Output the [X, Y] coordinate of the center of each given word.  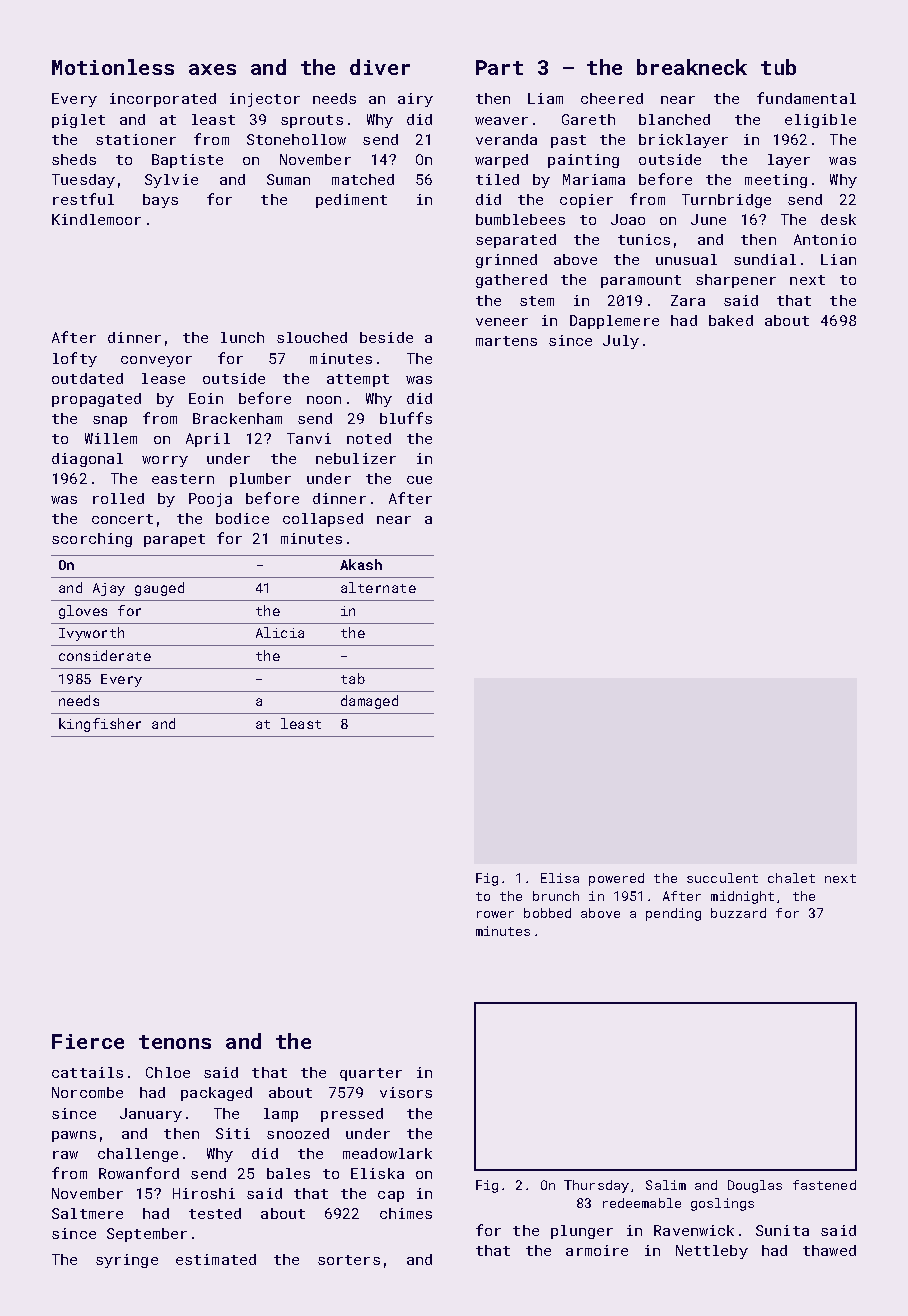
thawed [829, 1250]
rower [495, 914]
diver [380, 67]
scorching [92, 540]
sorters [349, 1260]
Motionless [113, 67]
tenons [175, 1042]
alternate [378, 587]
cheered [612, 98]
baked [731, 320]
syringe [127, 1261]
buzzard [738, 913]
